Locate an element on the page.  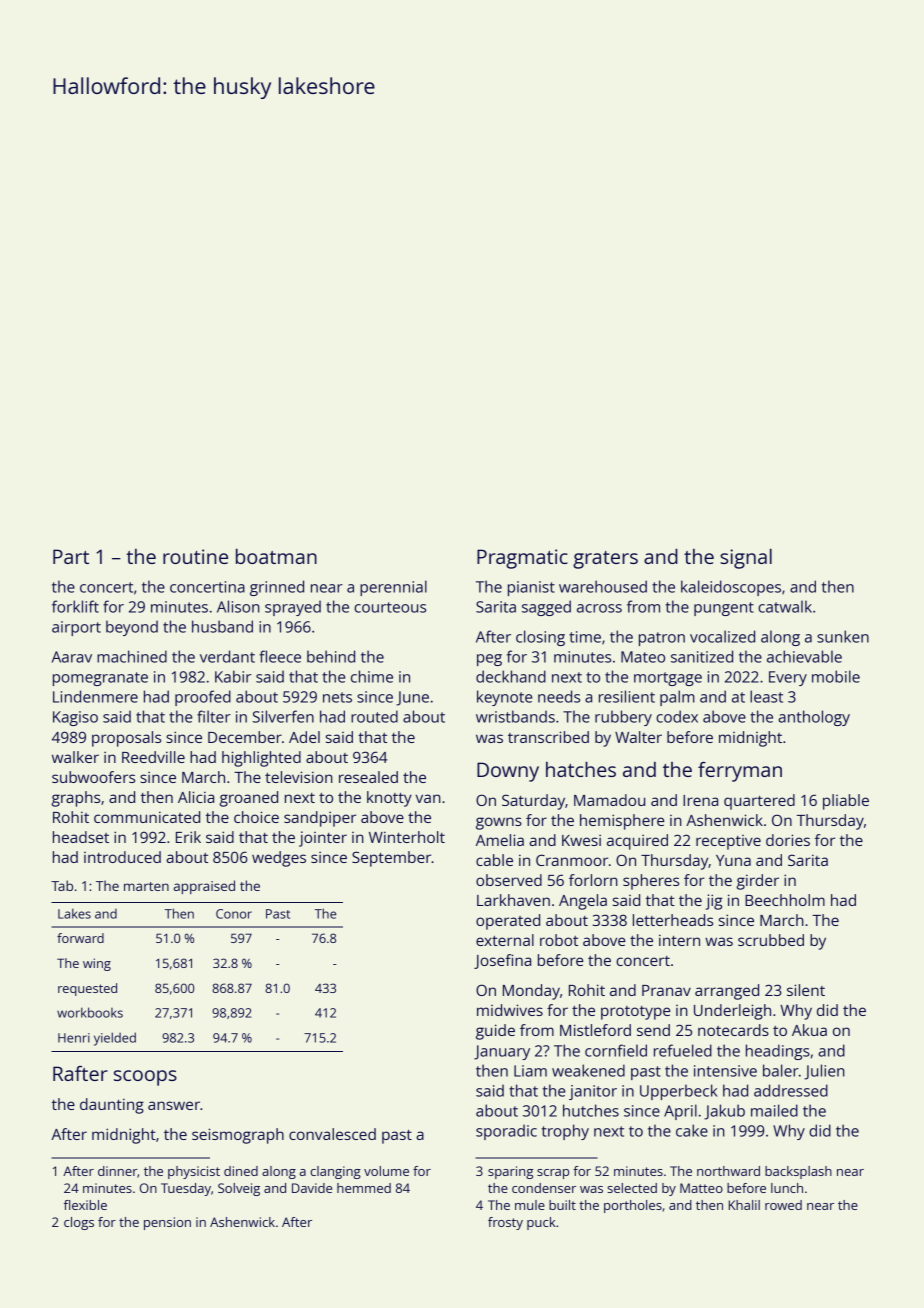
filter is located at coordinates (214, 716).
